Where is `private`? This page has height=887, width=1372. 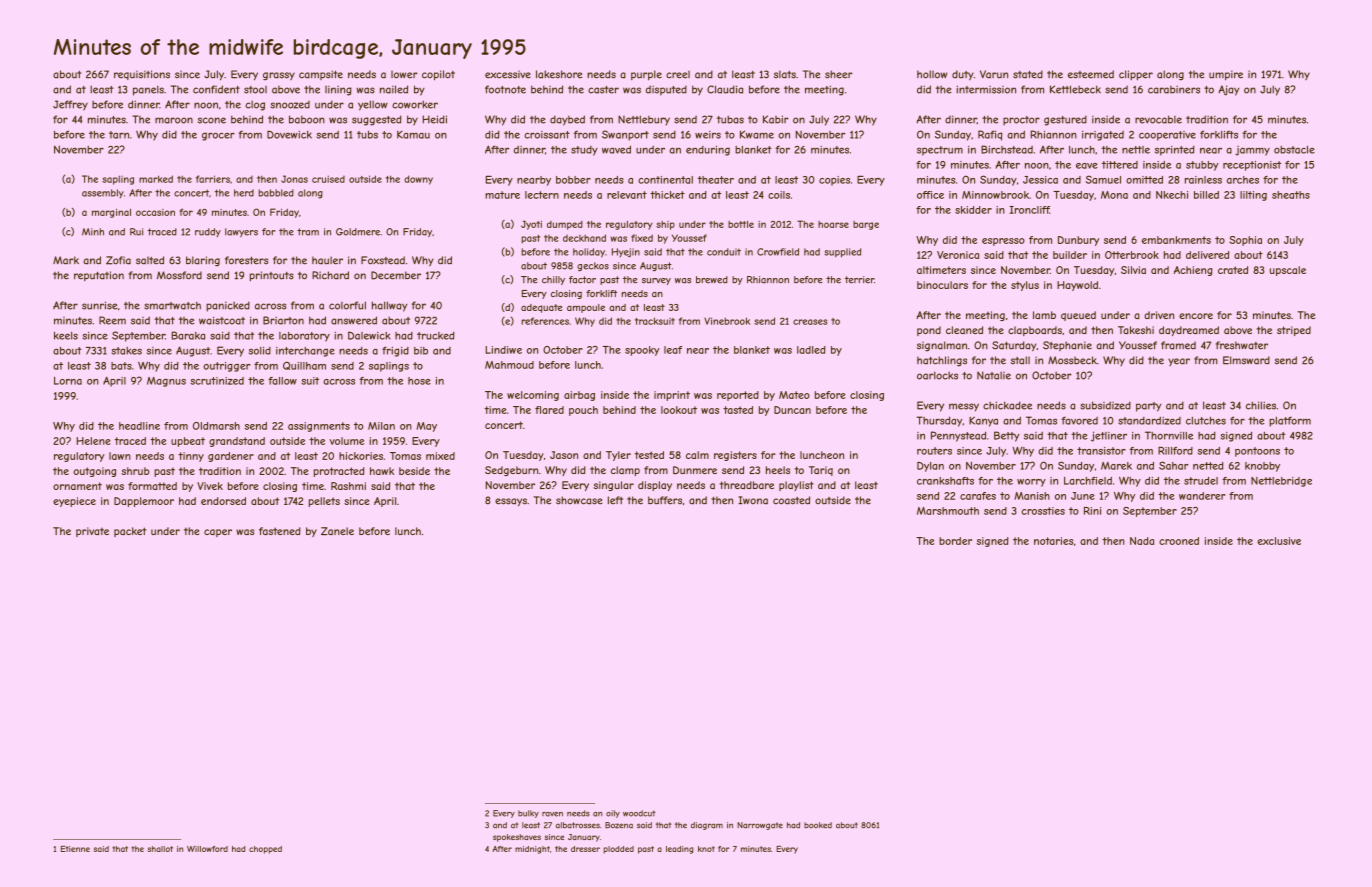 private is located at coordinates (92, 532).
